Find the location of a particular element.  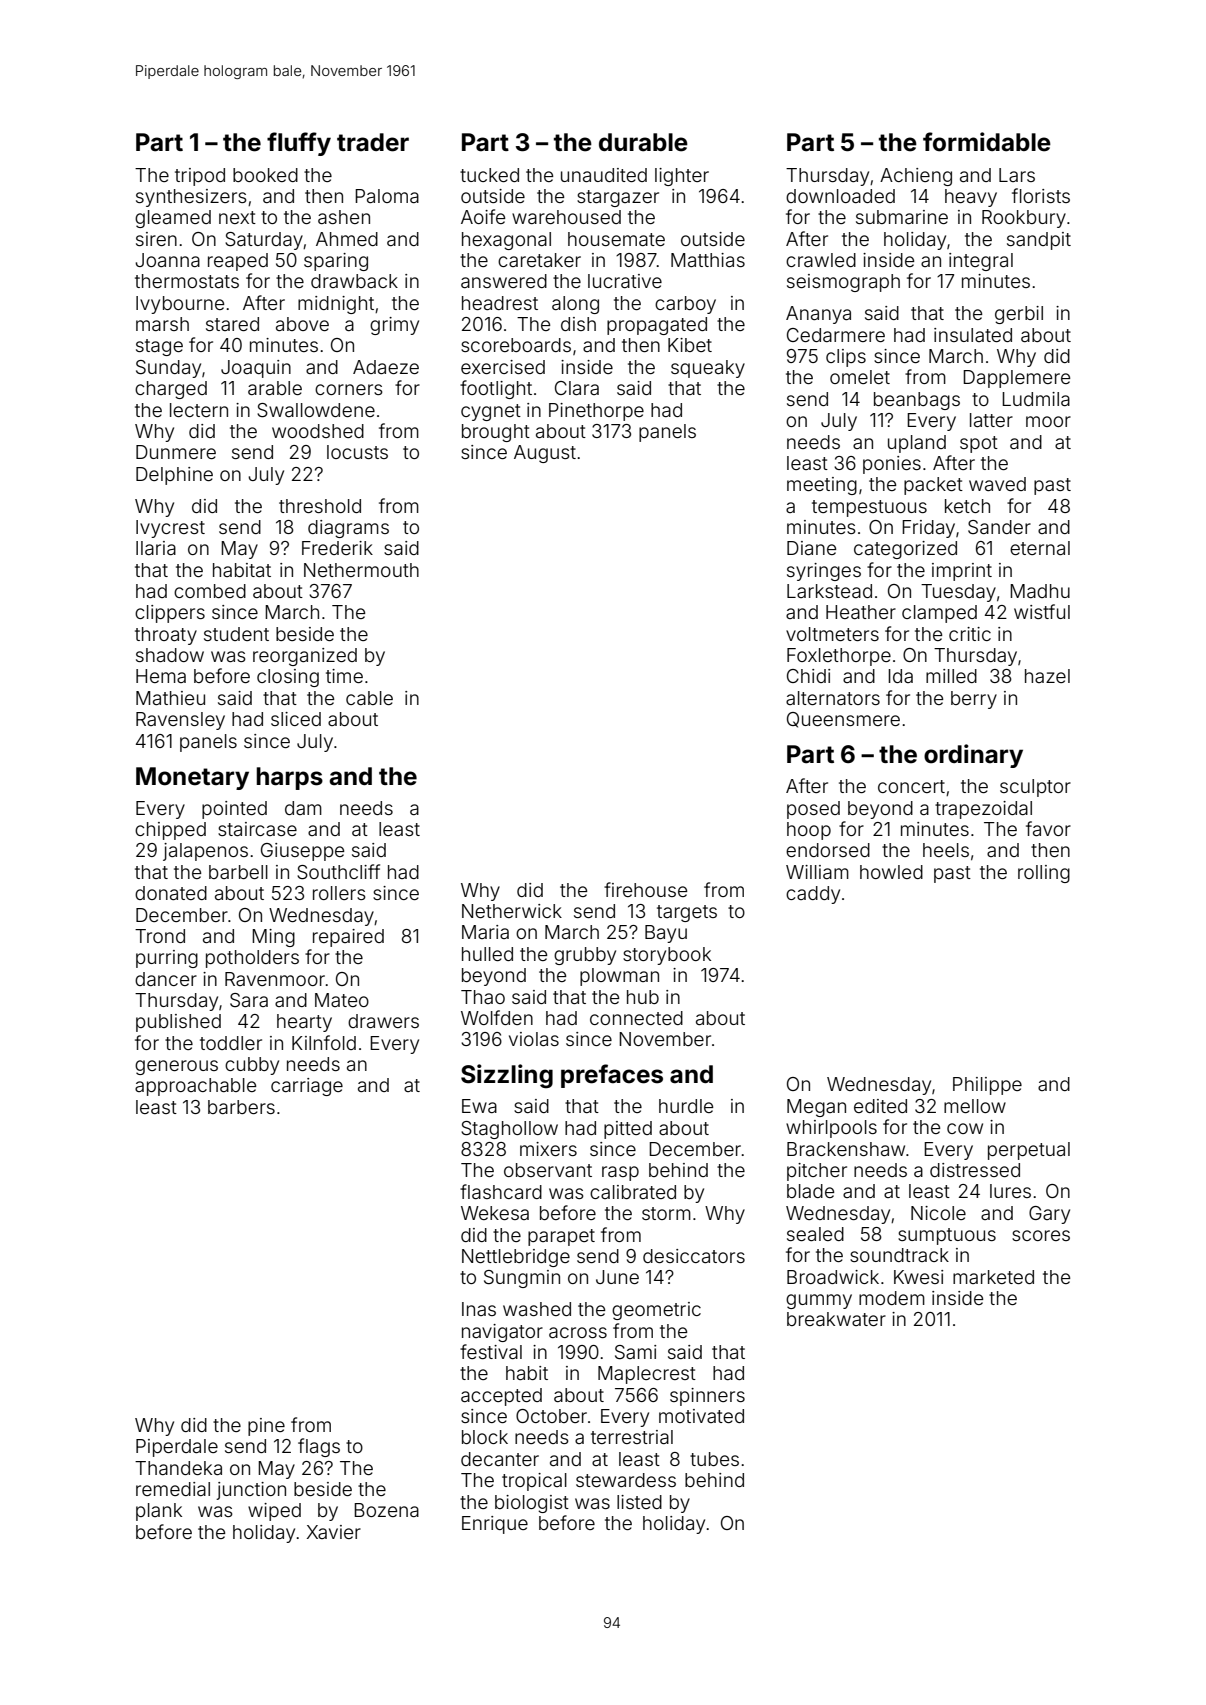

heels is located at coordinates (946, 850).
